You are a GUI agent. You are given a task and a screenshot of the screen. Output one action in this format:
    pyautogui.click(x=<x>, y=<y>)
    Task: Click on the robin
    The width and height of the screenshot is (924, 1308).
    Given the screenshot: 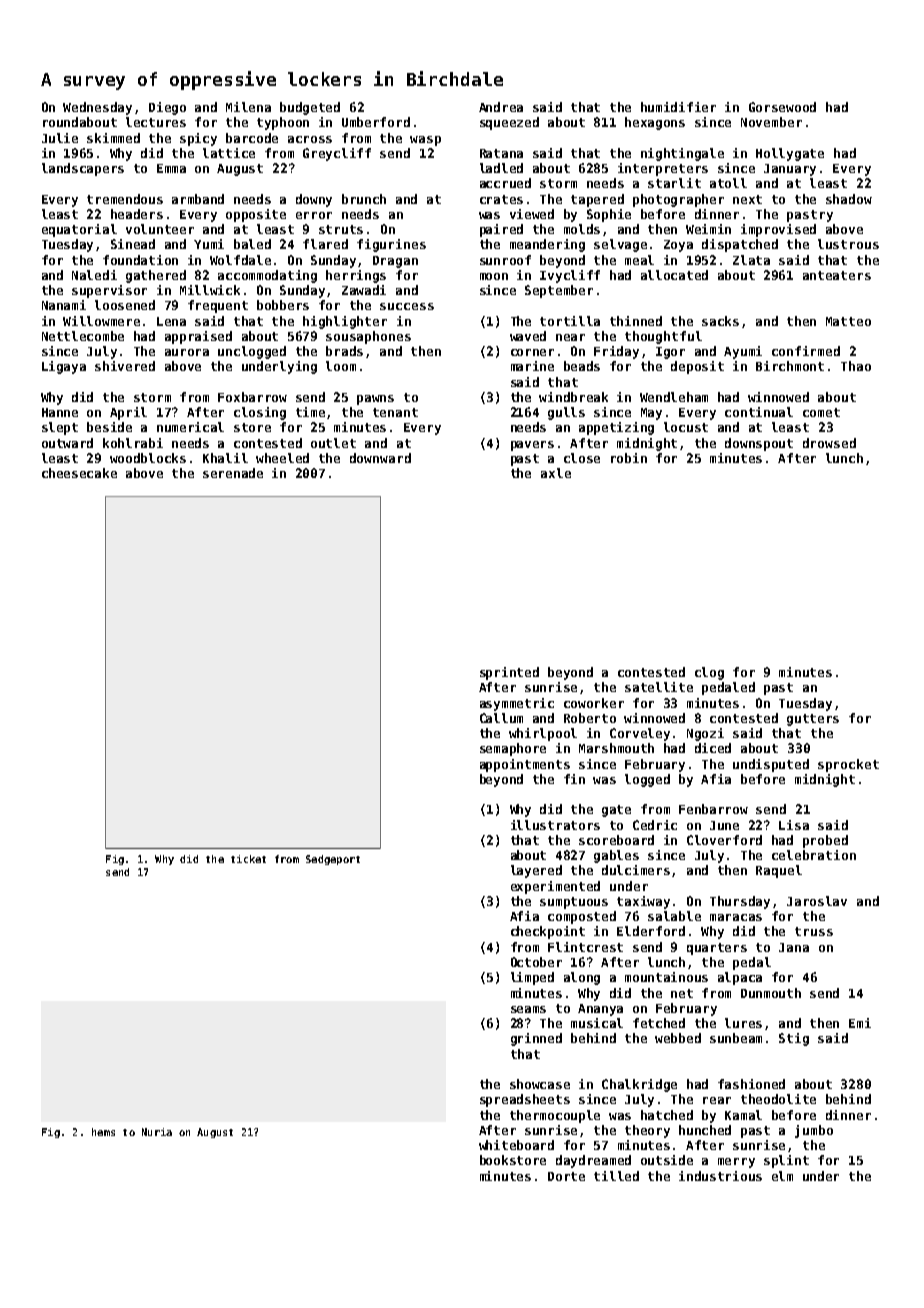 What is the action you would take?
    pyautogui.click(x=629, y=458)
